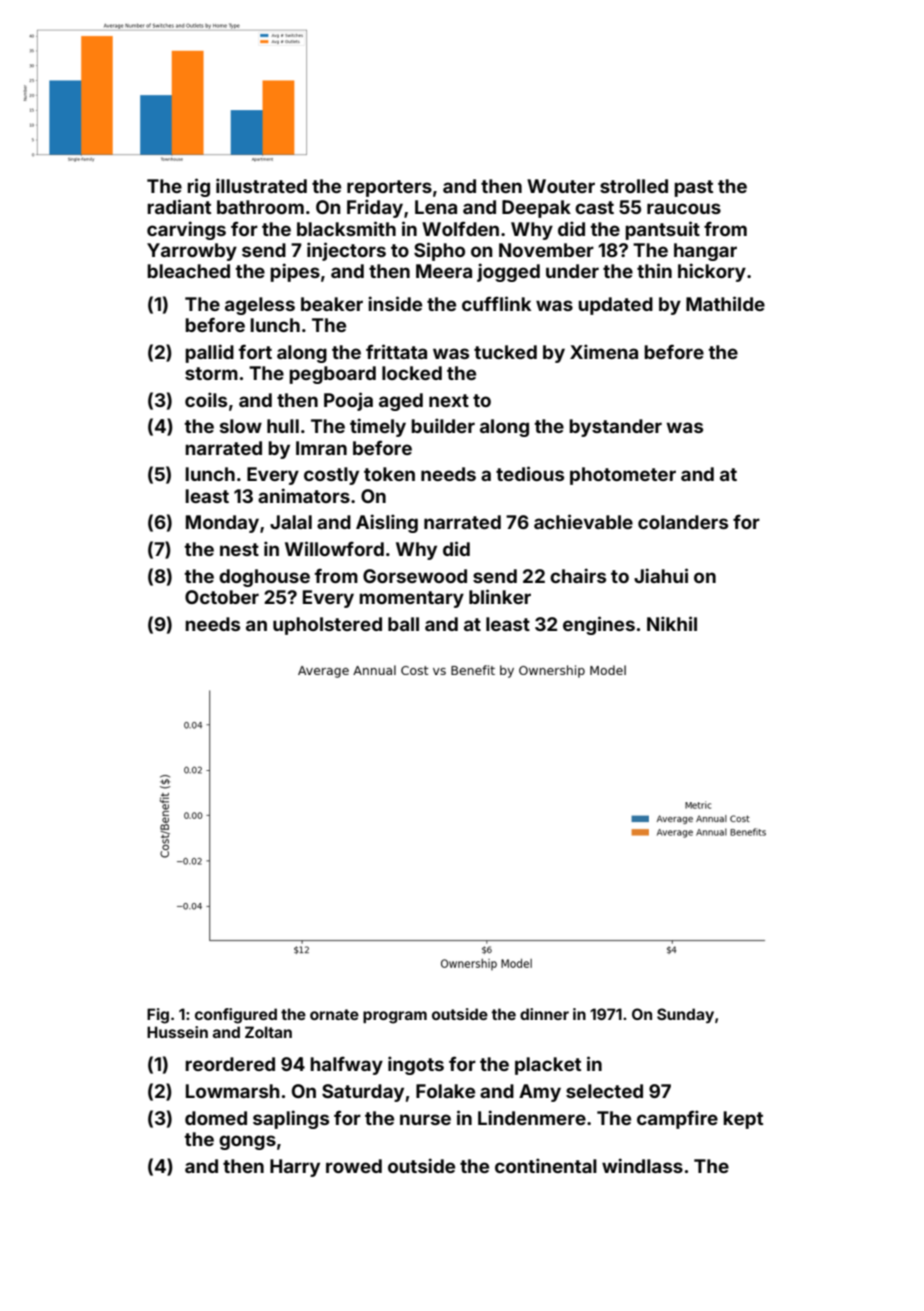 The width and height of the image is (924, 1311). Describe the element at coordinates (496, 303) in the image. I see `cufflink` at that location.
